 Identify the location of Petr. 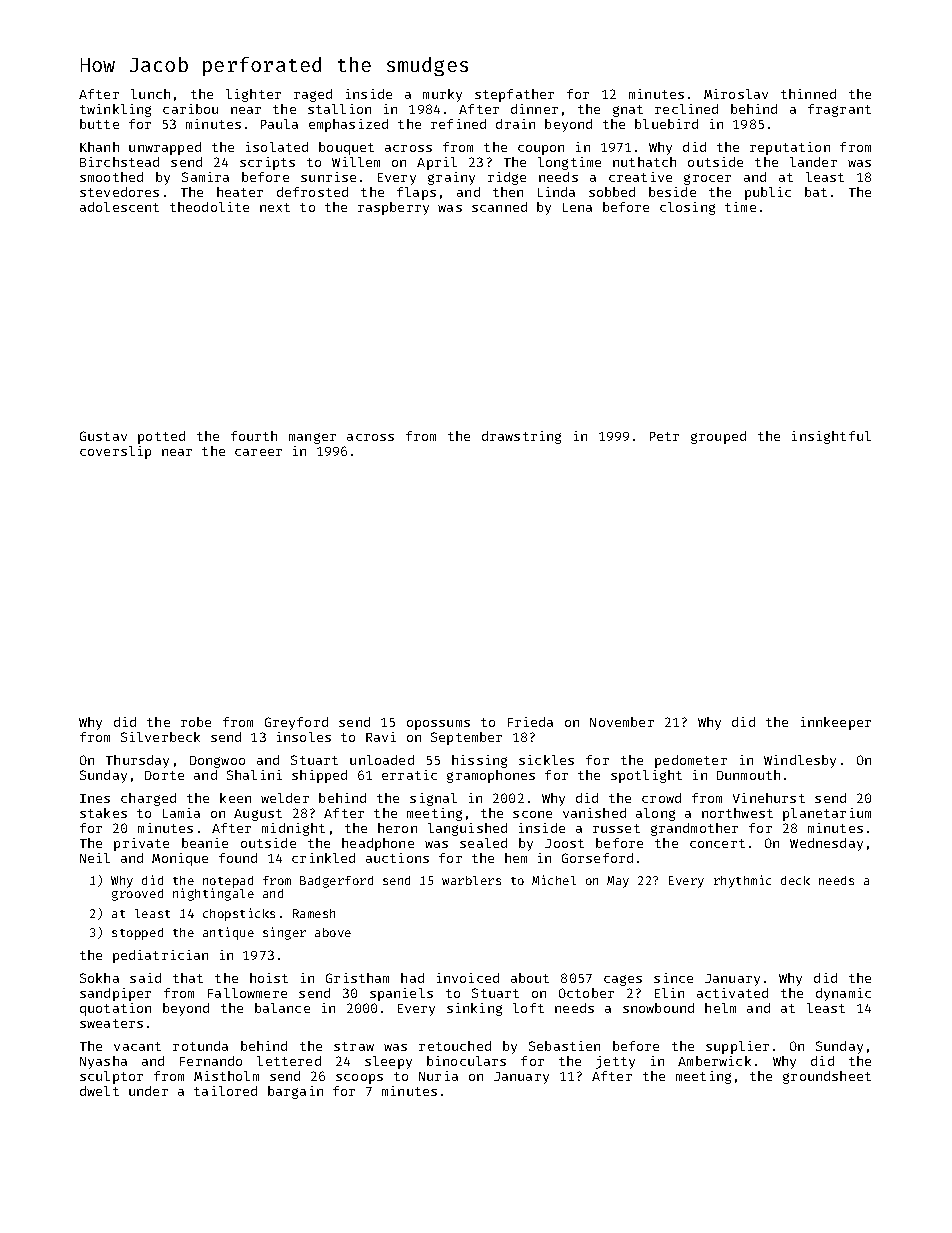
(664, 436).
